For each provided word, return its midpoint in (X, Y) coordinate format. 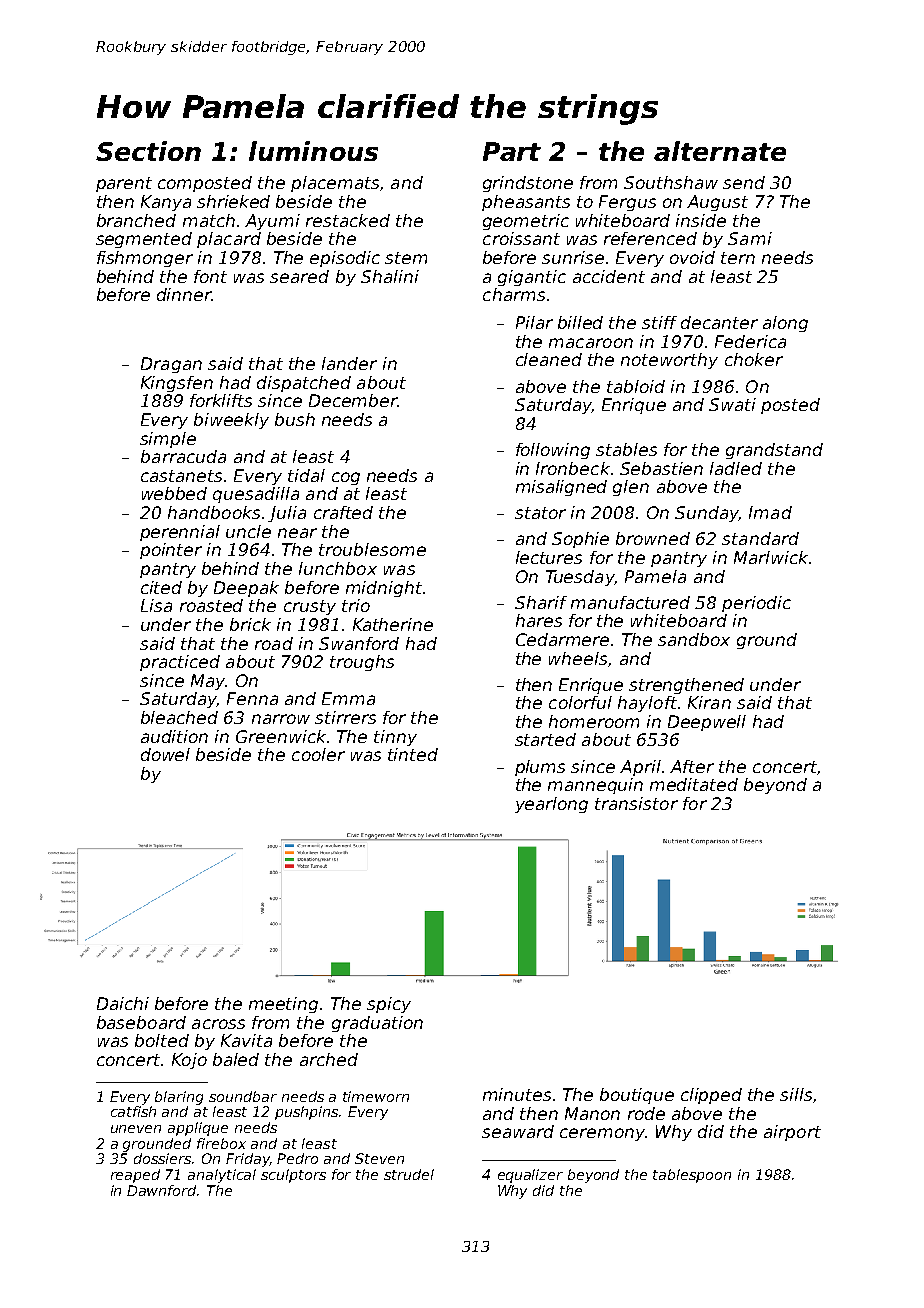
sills (796, 1094)
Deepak (246, 589)
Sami (750, 238)
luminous (313, 151)
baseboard (141, 1022)
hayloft (647, 704)
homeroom (594, 721)
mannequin (595, 786)
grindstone (528, 184)
